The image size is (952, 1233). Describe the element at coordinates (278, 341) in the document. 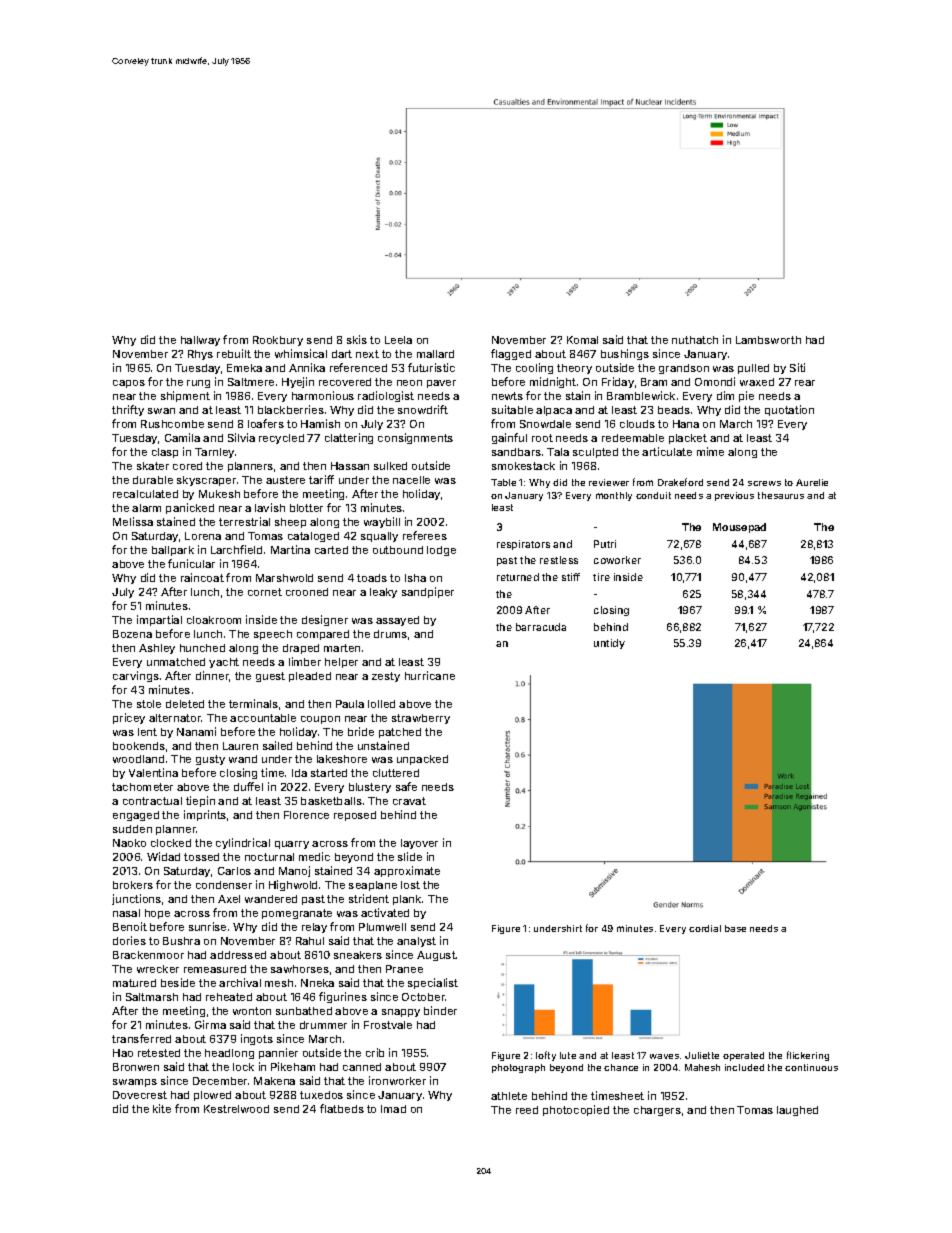

I see `Rookbury` at that location.
